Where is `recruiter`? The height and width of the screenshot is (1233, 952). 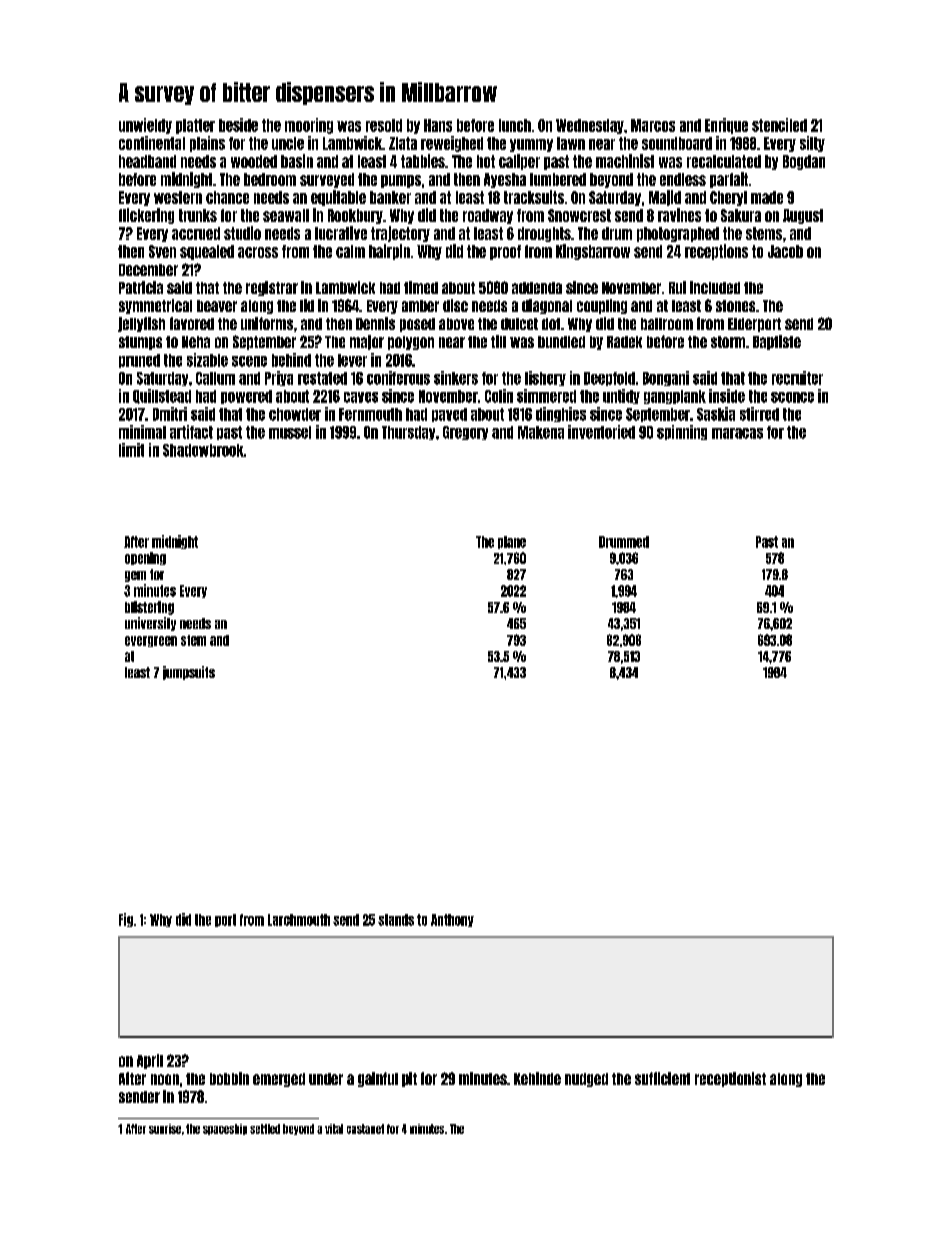 recruiter is located at coordinates (797, 378).
